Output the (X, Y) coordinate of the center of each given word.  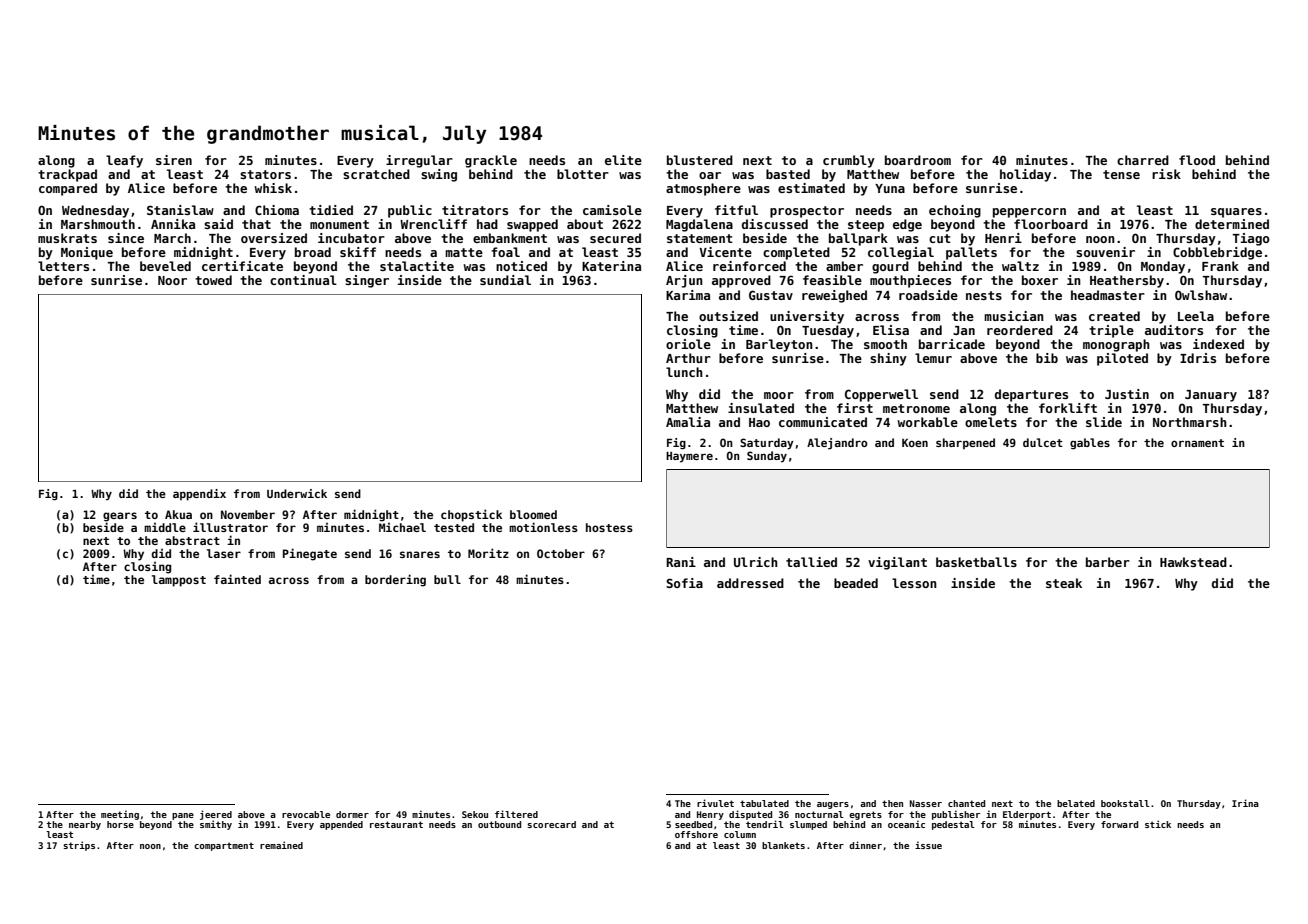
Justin (1127, 394)
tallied (811, 562)
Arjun (684, 281)
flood (1197, 160)
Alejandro (837, 444)
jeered (216, 815)
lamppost (179, 581)
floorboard (1051, 224)
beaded (856, 583)
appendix (199, 495)
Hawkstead (1193, 562)
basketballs (976, 562)
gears (120, 517)
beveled (165, 266)
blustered (700, 160)
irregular (419, 161)
